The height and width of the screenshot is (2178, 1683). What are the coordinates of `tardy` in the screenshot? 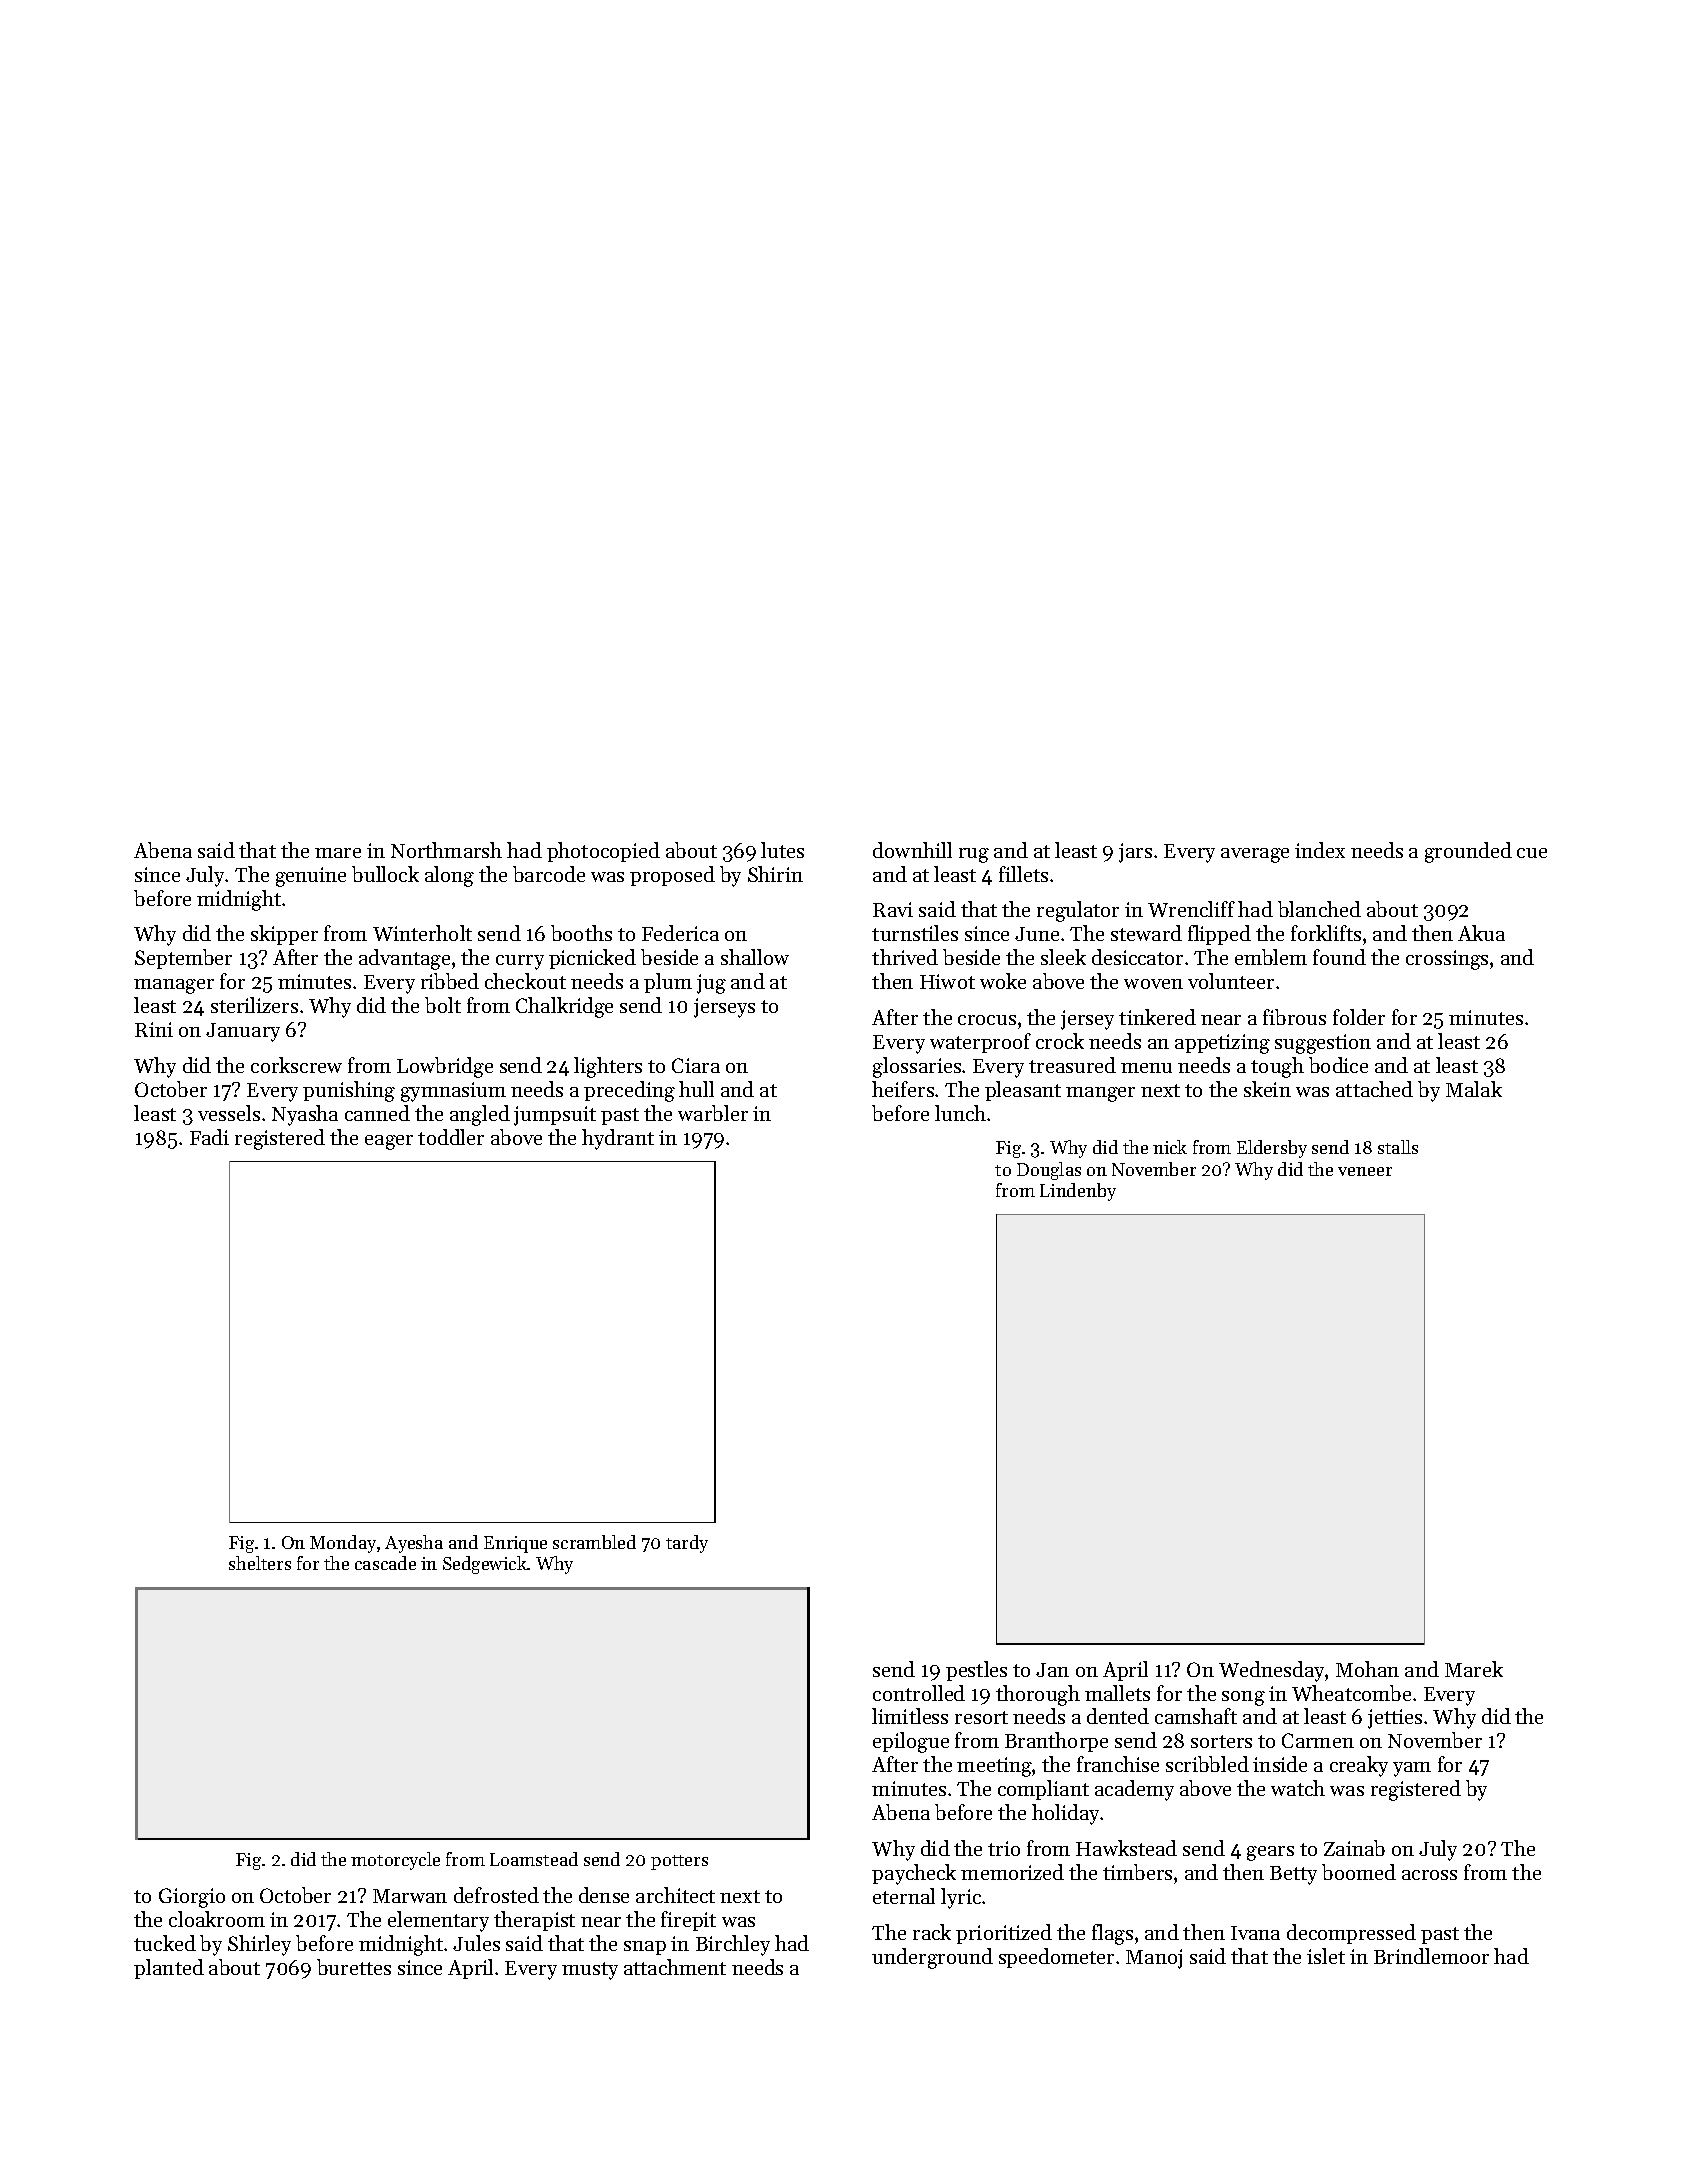 It's located at (687, 1544).
